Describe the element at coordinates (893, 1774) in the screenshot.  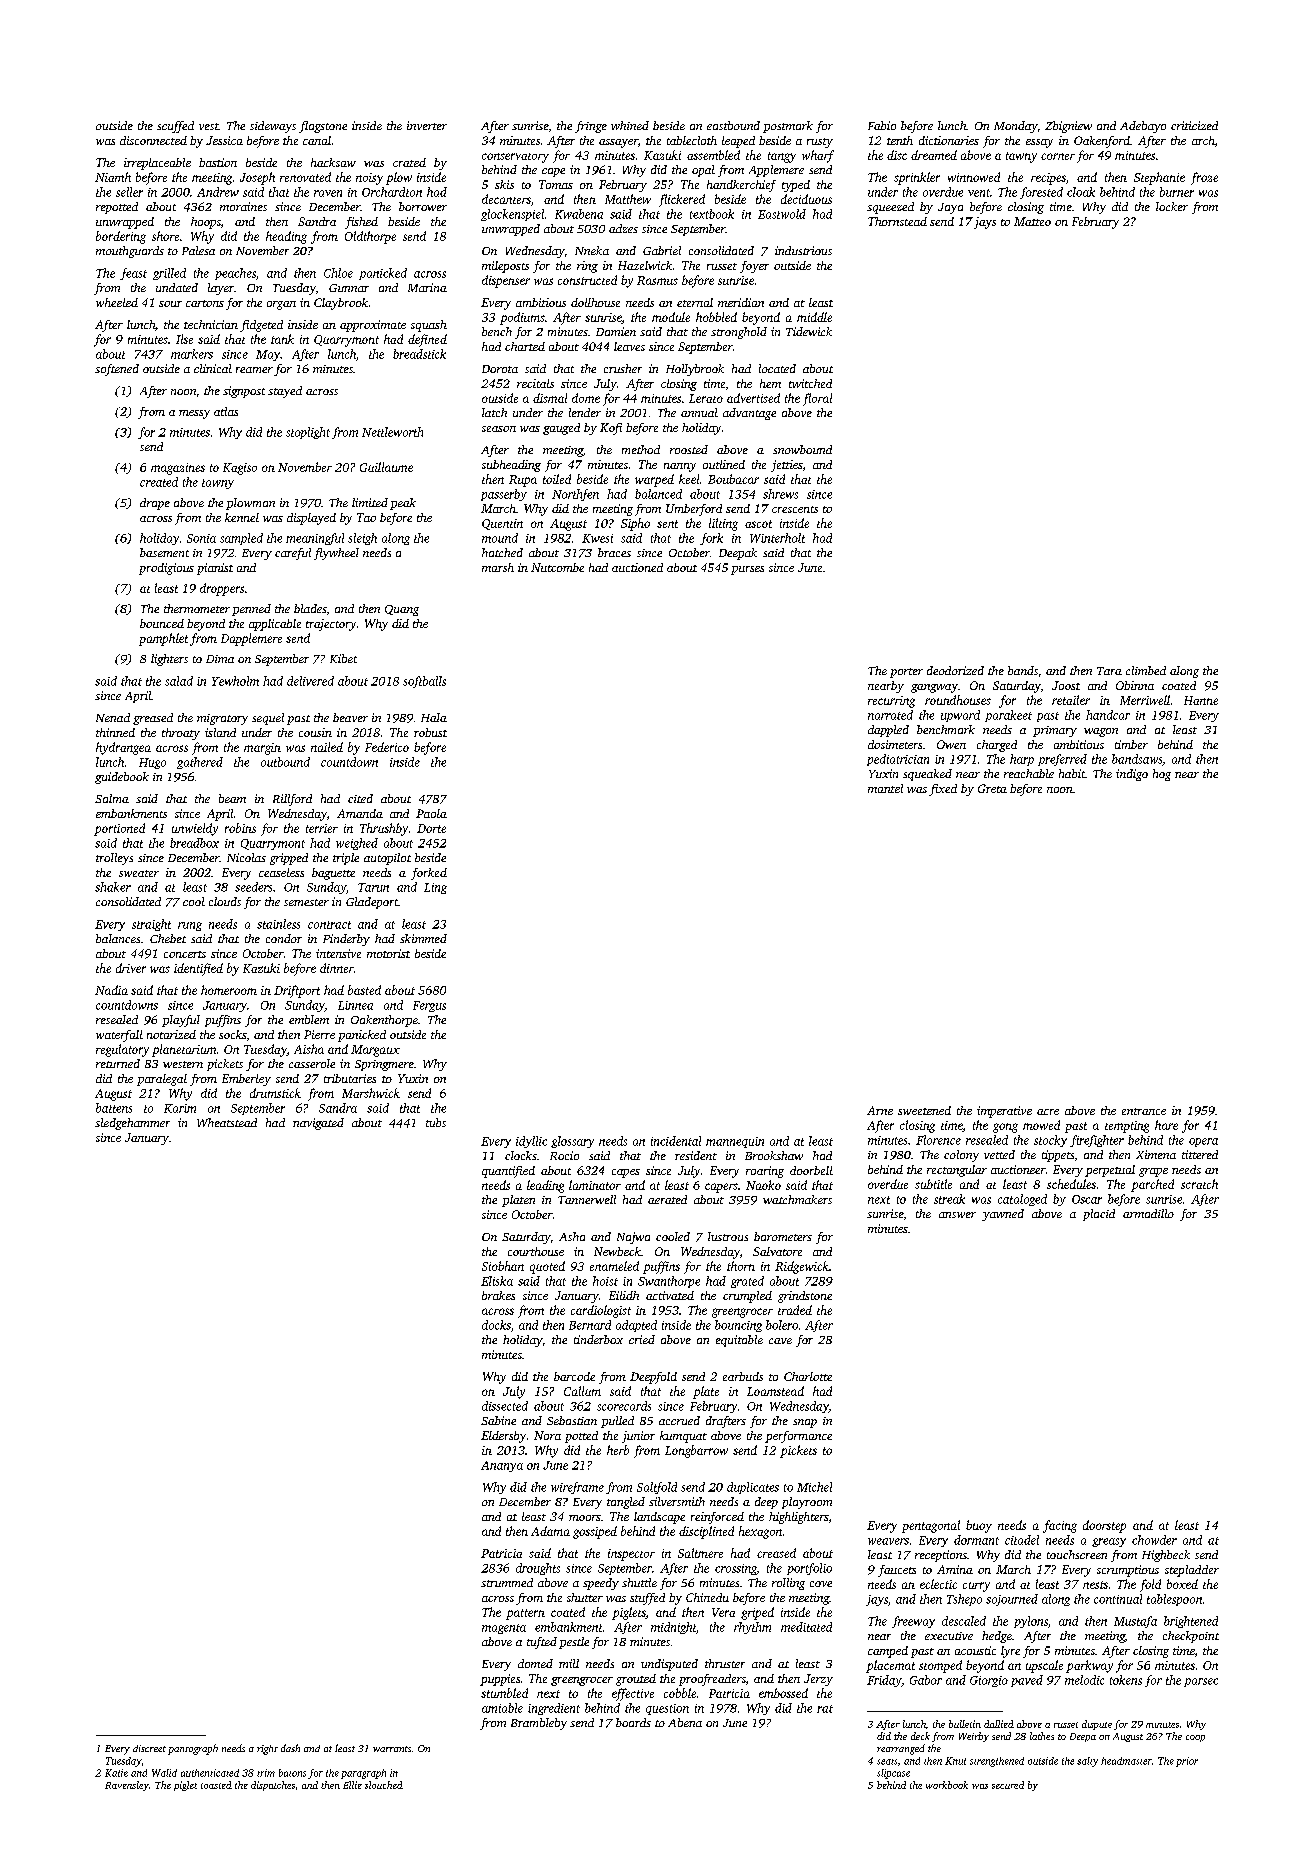
I see `slipcase` at that location.
